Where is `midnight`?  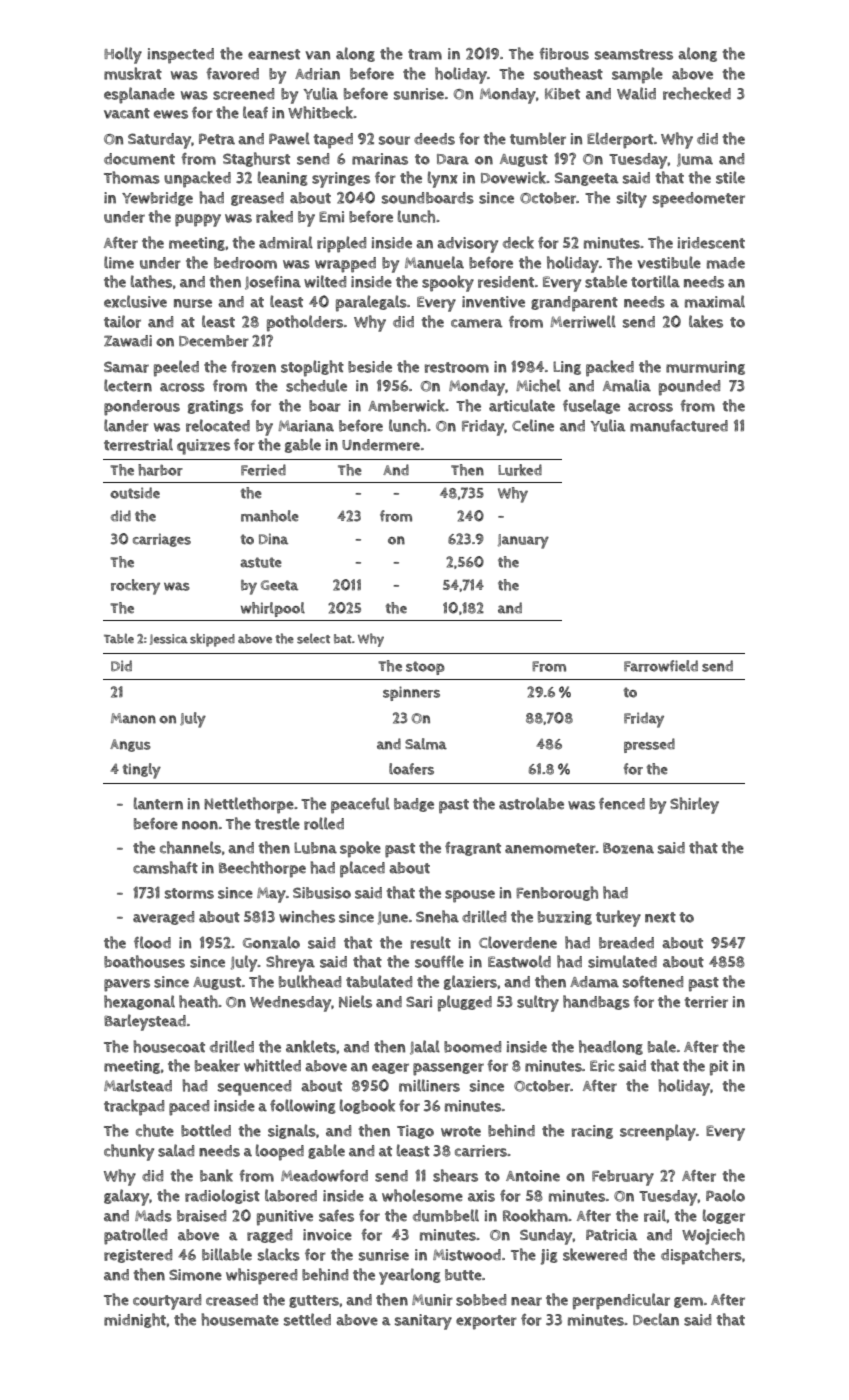 midnight is located at coordinates (135, 1320).
